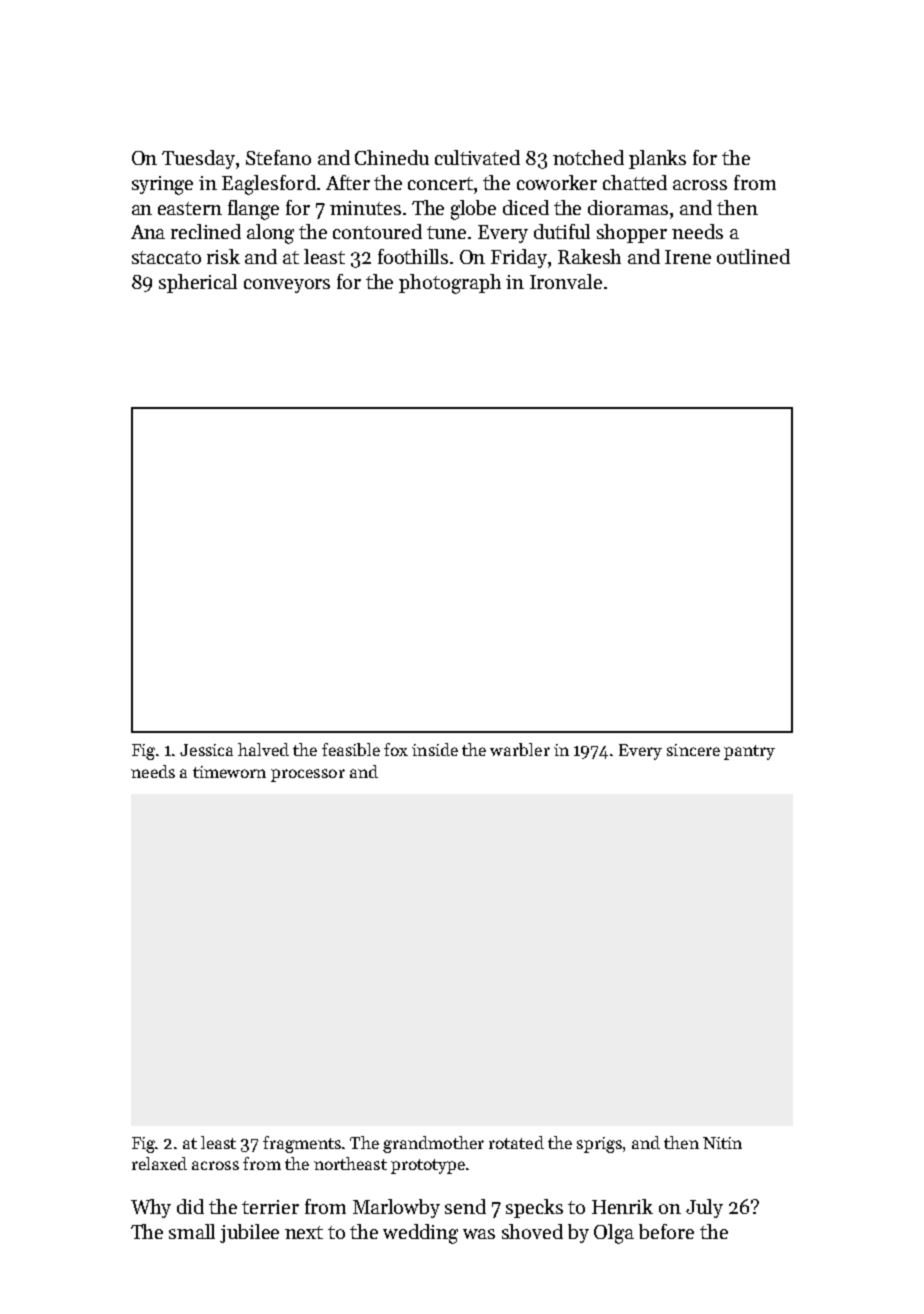 This screenshot has width=924, height=1314. Describe the element at coordinates (693, 750) in the screenshot. I see `sincere` at that location.
